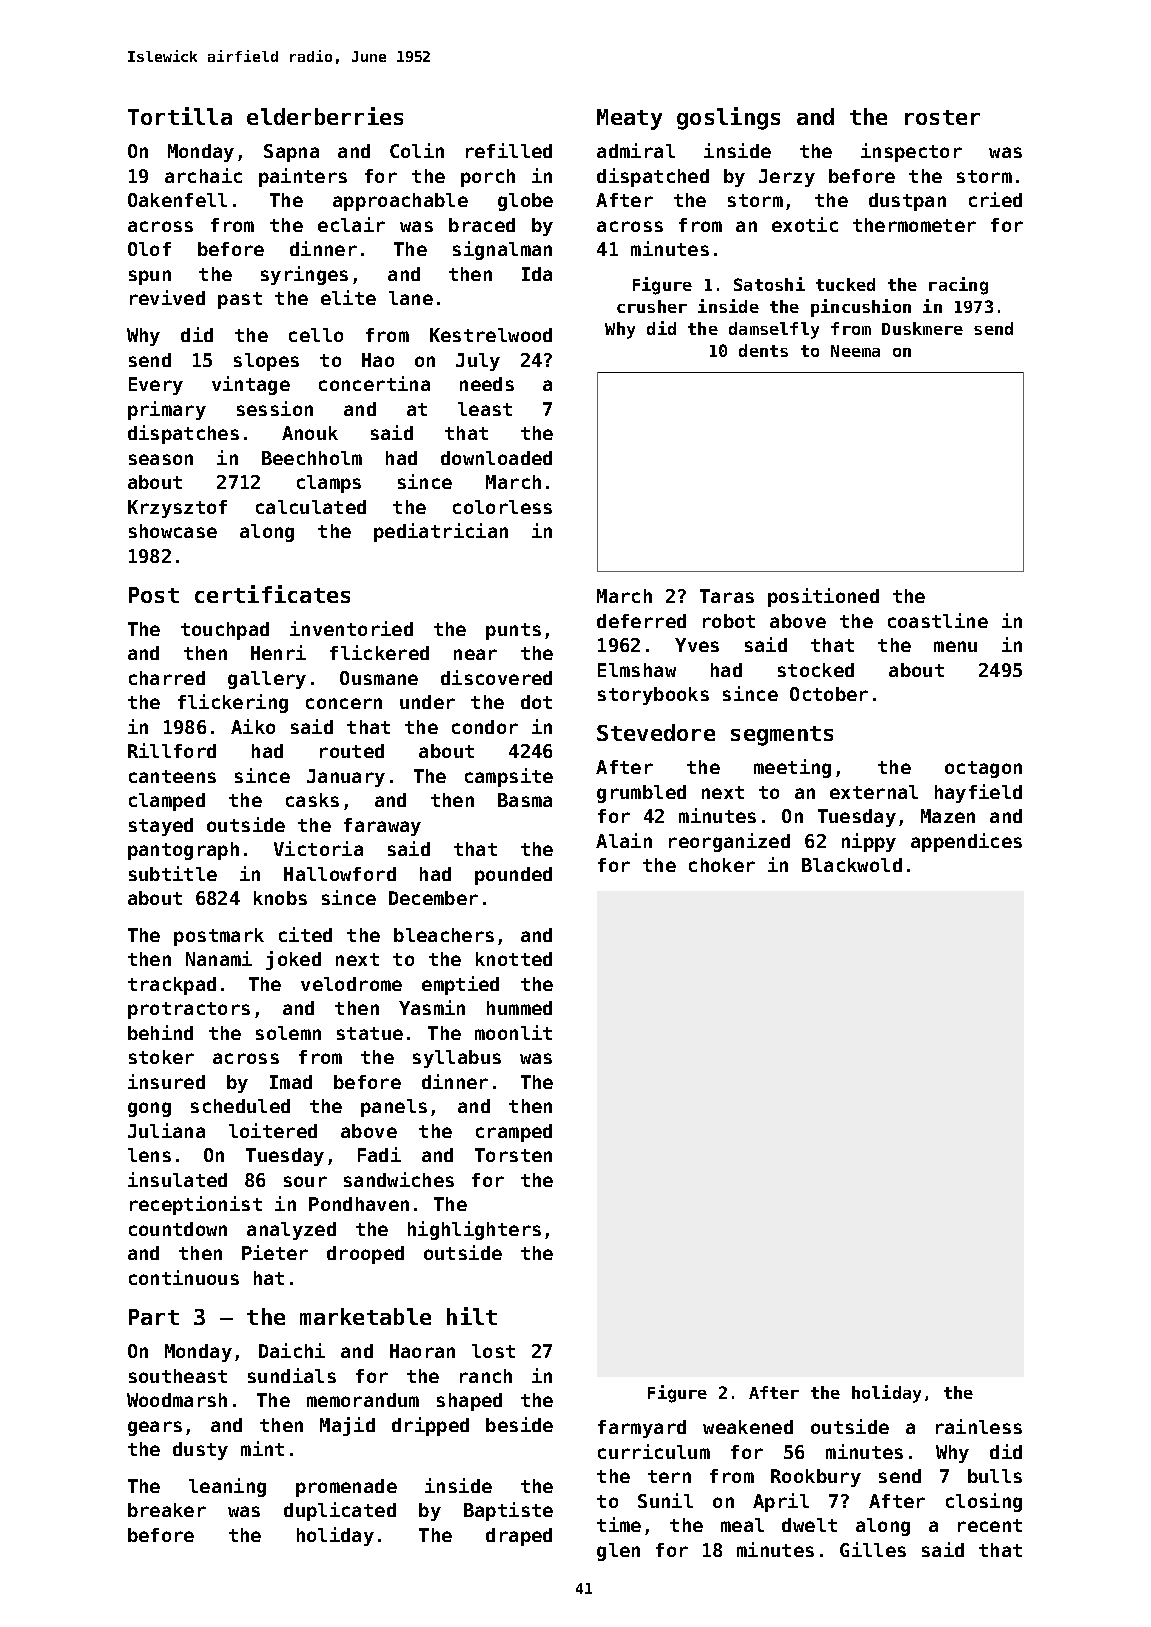 This image has width=1151, height=1627. I want to click on Nanami, so click(219, 958).
